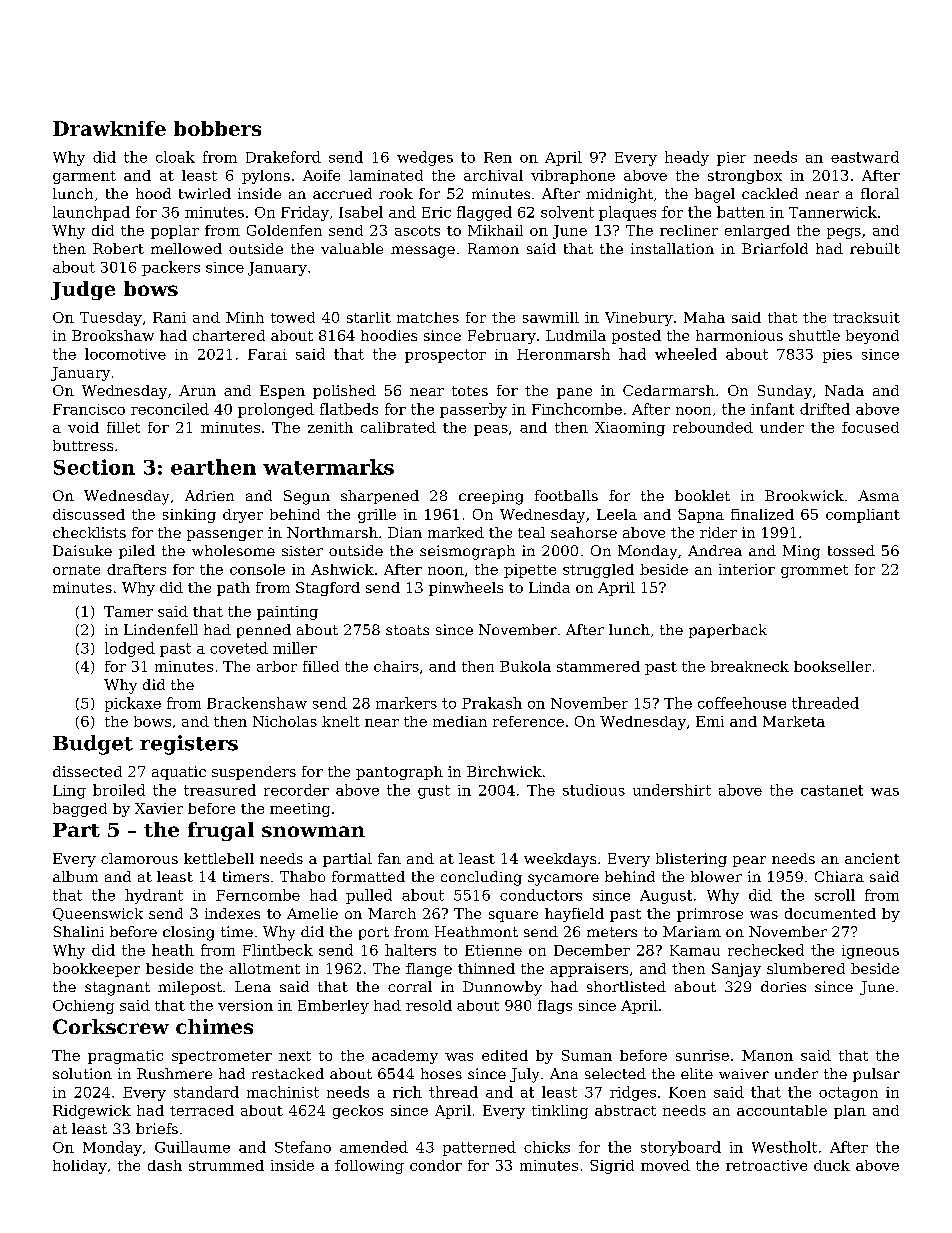 This page has width=952, height=1233. I want to click on kettlebell, so click(219, 858).
